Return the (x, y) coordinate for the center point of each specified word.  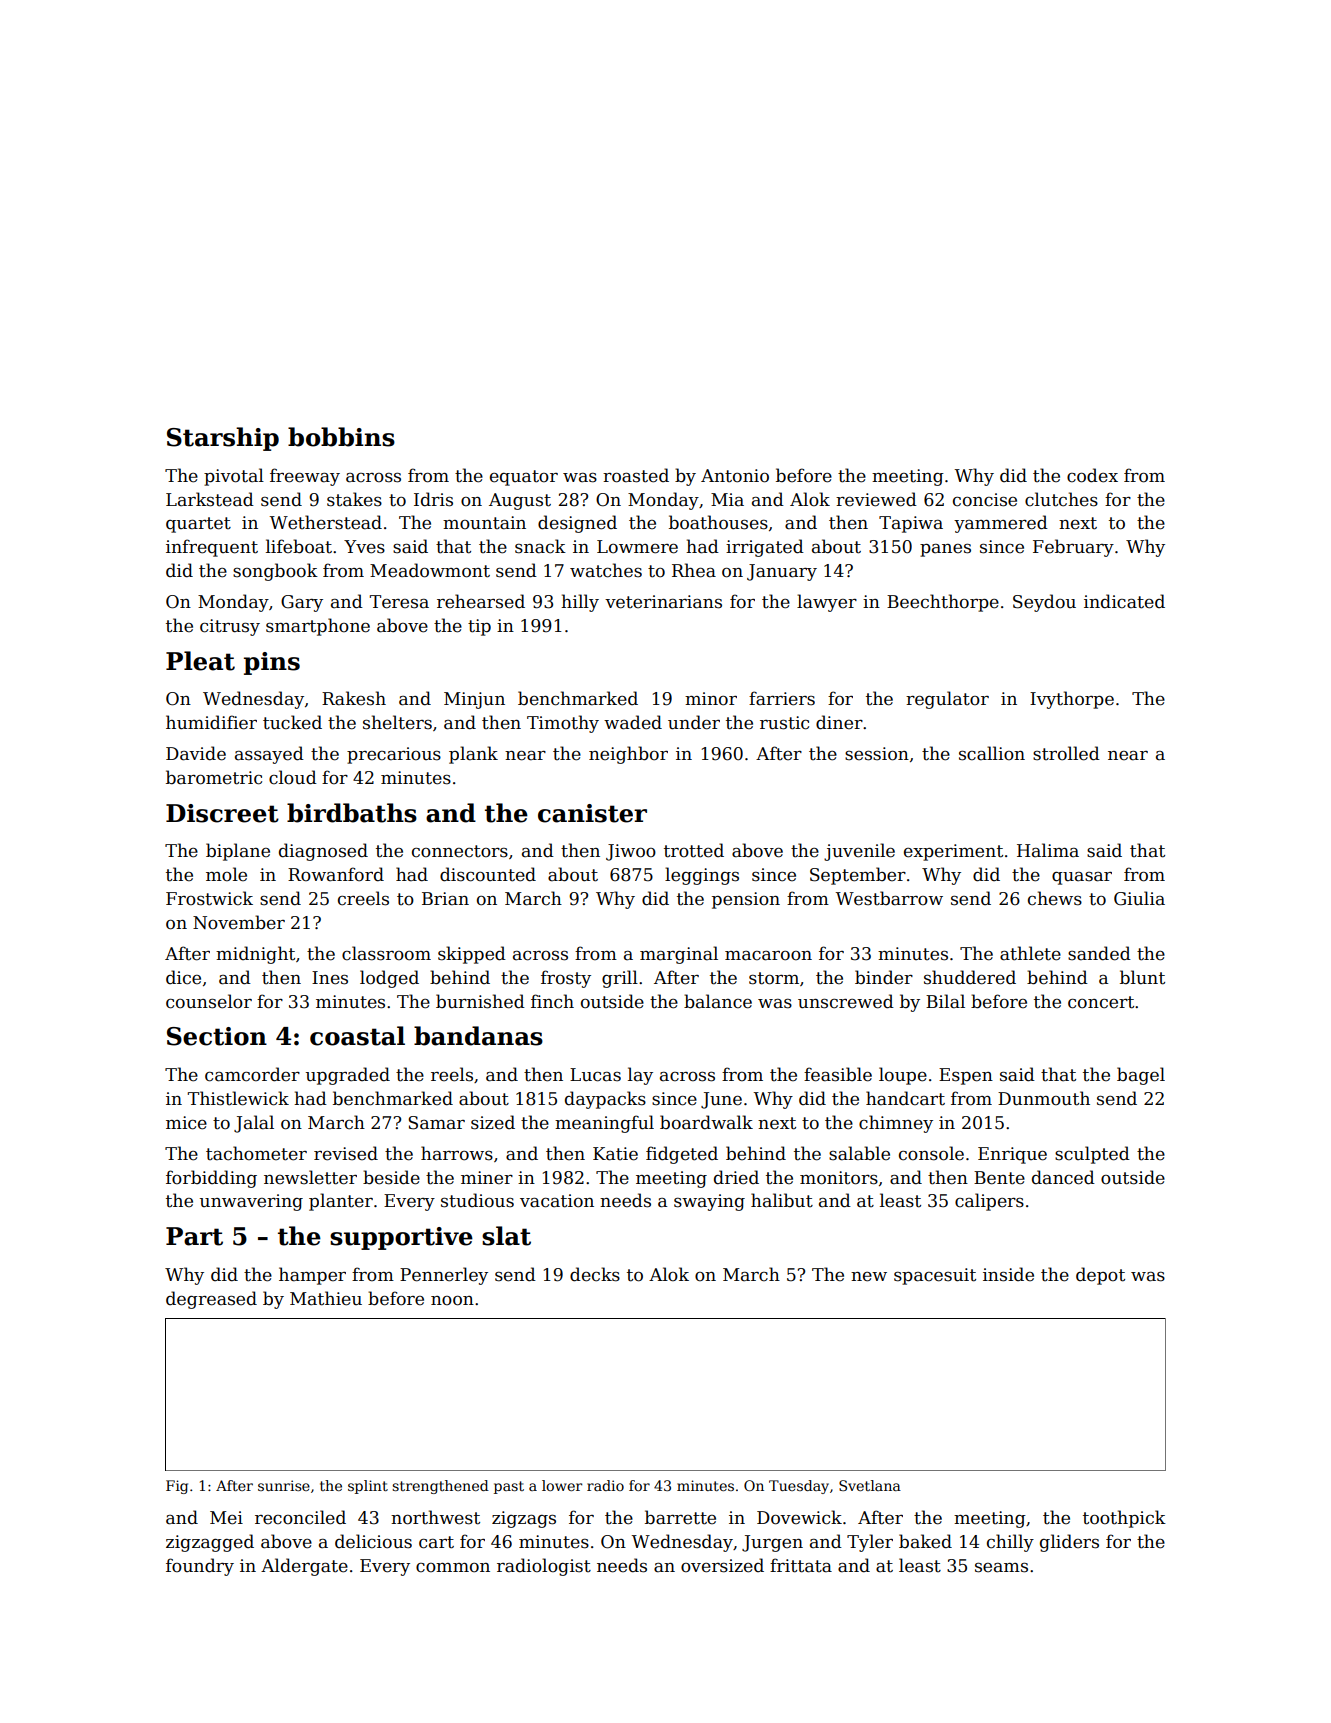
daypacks (605, 1100)
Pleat (200, 661)
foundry (200, 1567)
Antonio (735, 476)
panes (945, 550)
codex (1092, 475)
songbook (275, 572)
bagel (1141, 1076)
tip (479, 627)
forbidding (211, 1179)
